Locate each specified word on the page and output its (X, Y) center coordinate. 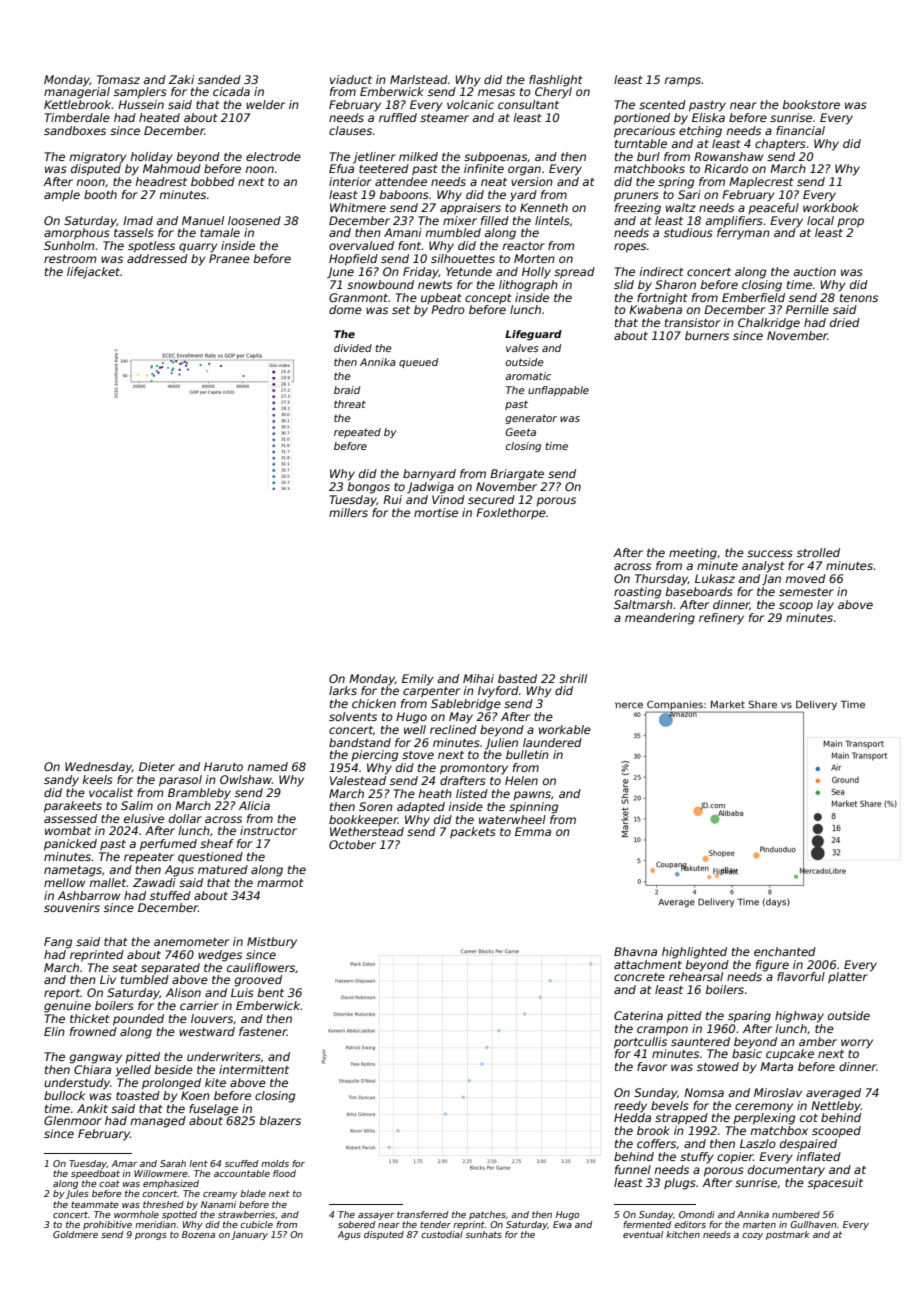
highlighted (694, 953)
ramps (682, 82)
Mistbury (272, 943)
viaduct (351, 79)
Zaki (181, 79)
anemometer (191, 942)
